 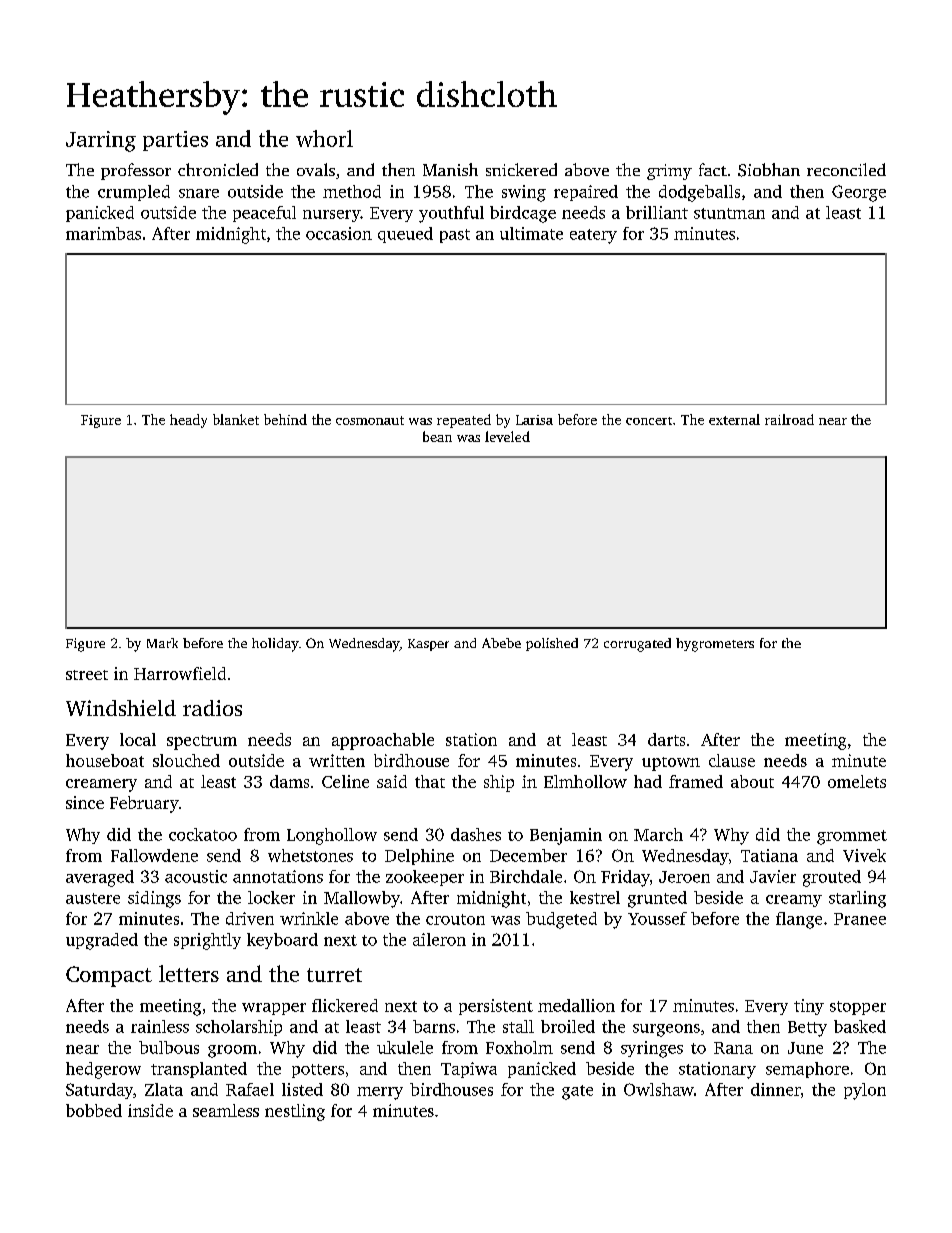 What do you see at coordinates (649, 421) in the image?
I see `concert` at bounding box center [649, 421].
